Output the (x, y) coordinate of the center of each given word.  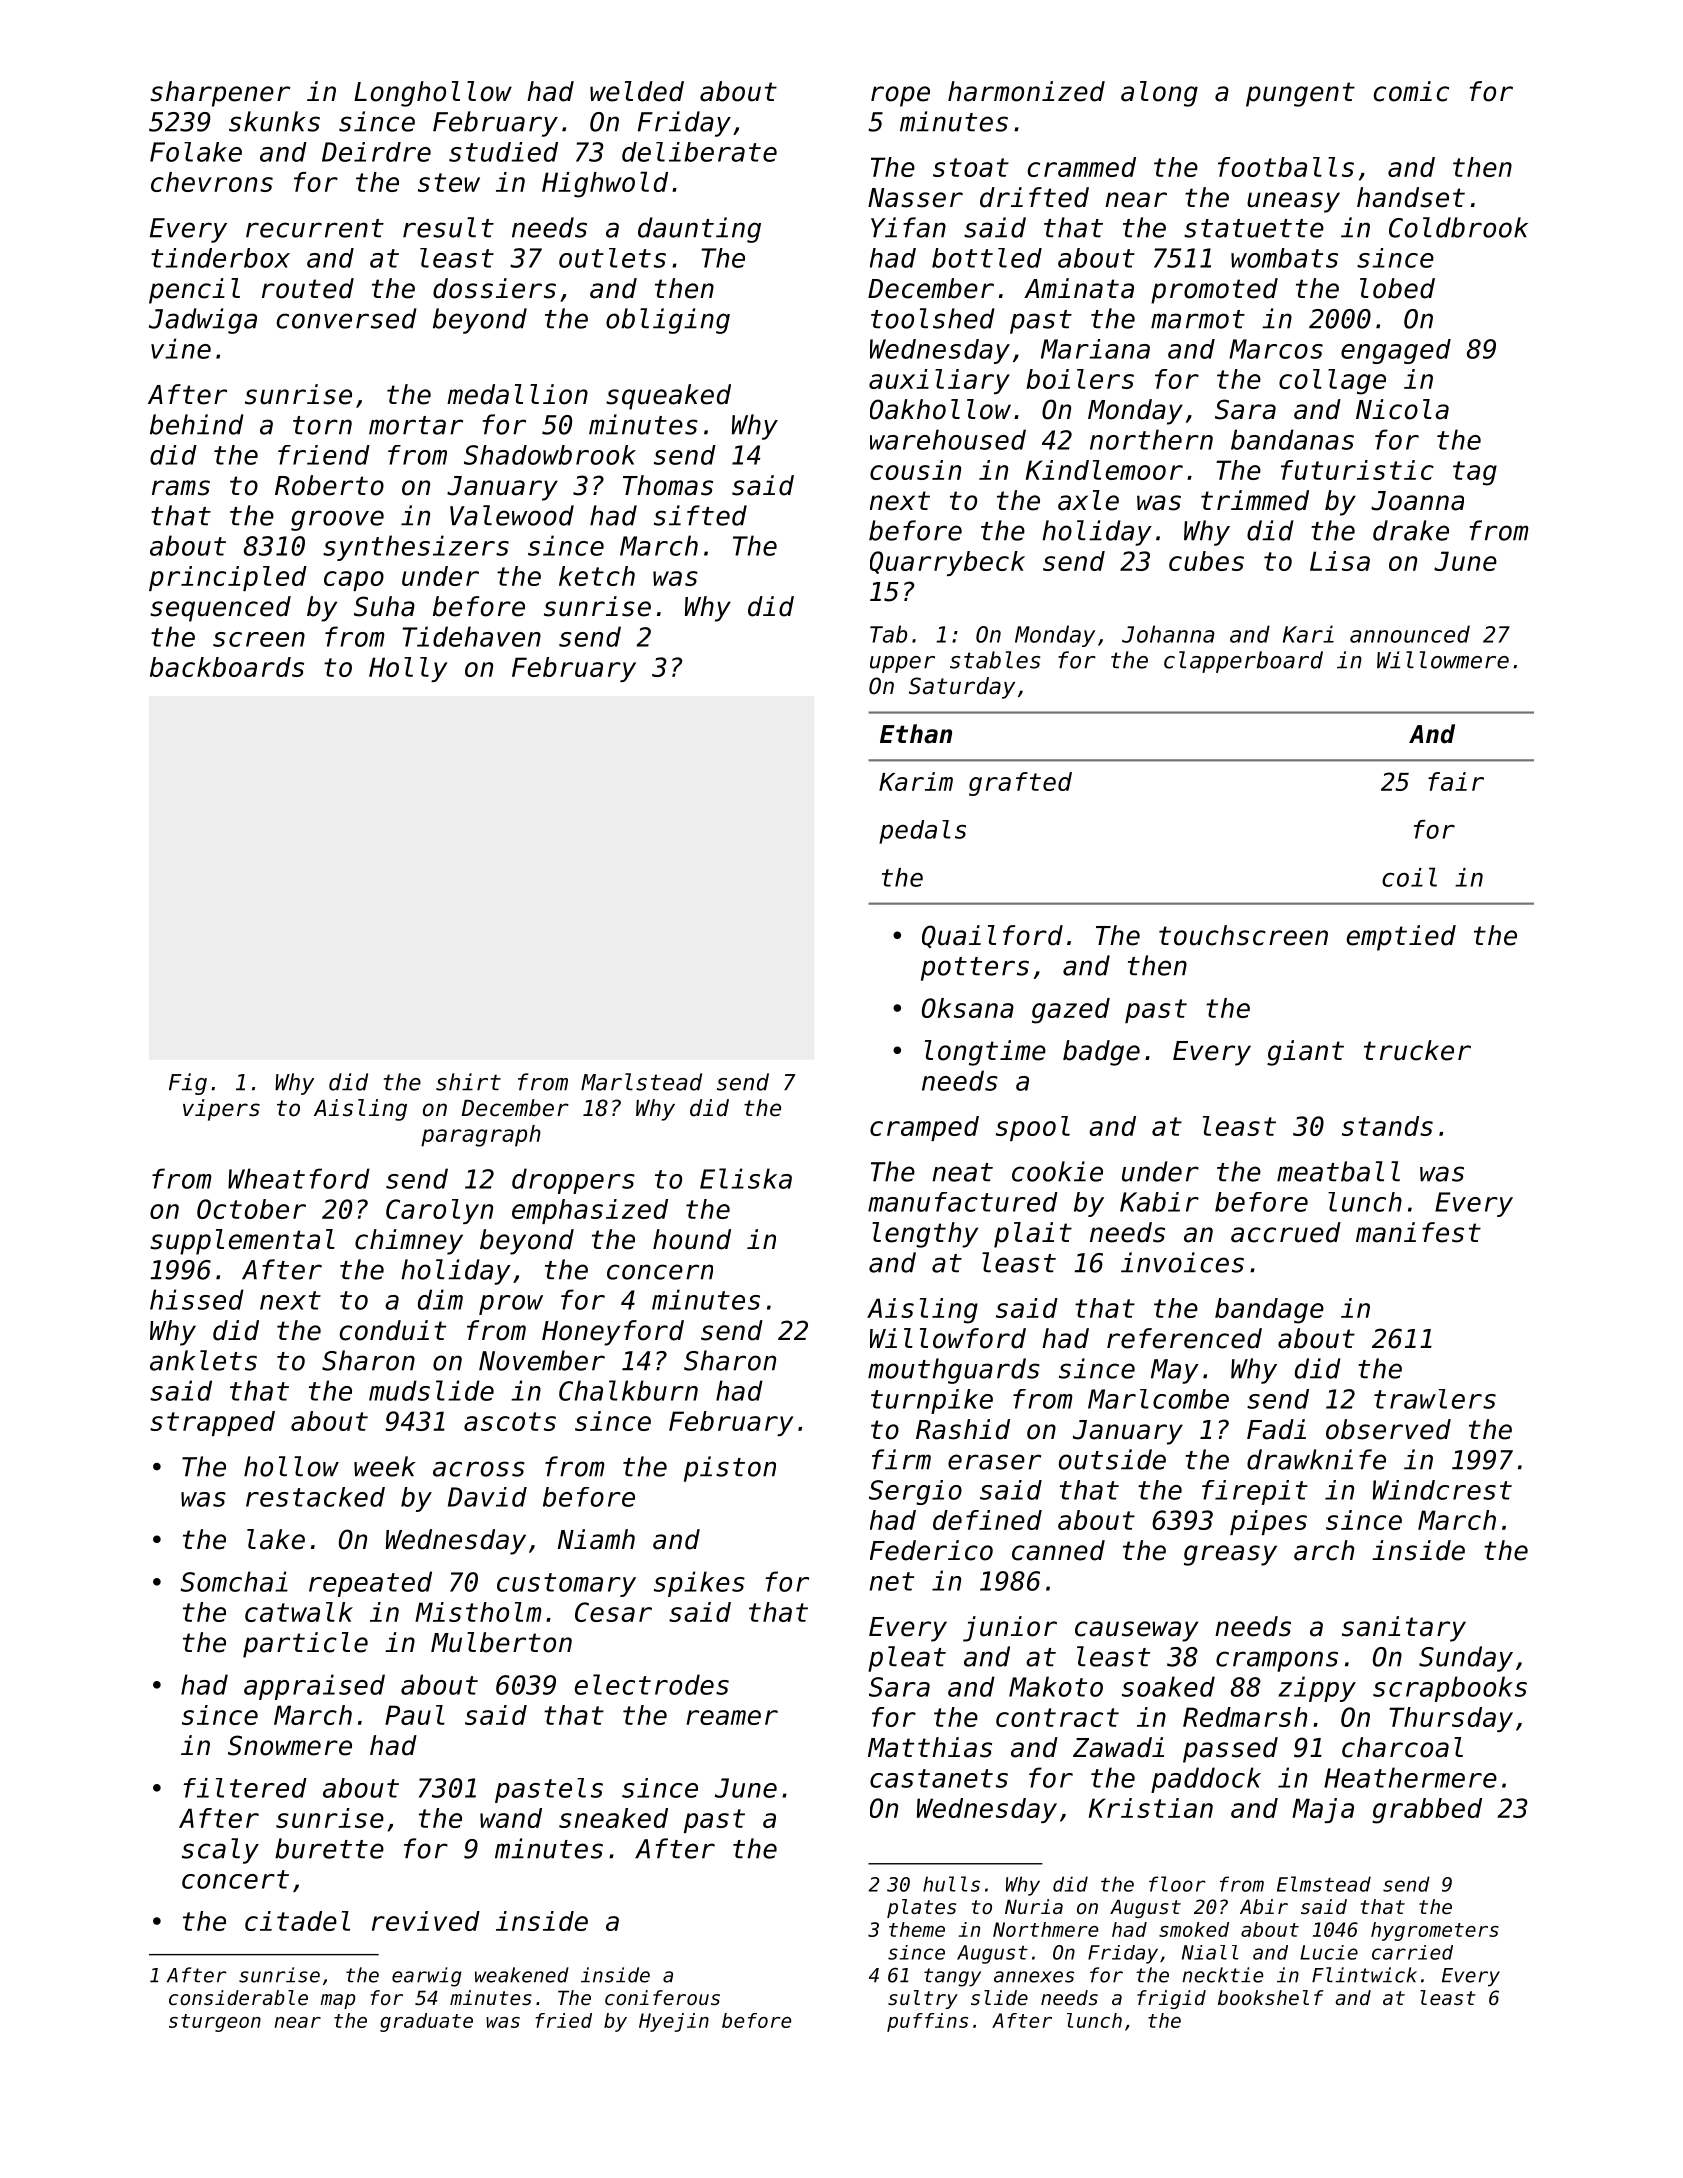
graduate (426, 2022)
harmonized (1026, 91)
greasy (1230, 1555)
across (479, 1469)
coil (1409, 877)
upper (902, 664)
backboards (227, 667)
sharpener (220, 94)
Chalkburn (628, 1390)
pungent (1300, 94)
